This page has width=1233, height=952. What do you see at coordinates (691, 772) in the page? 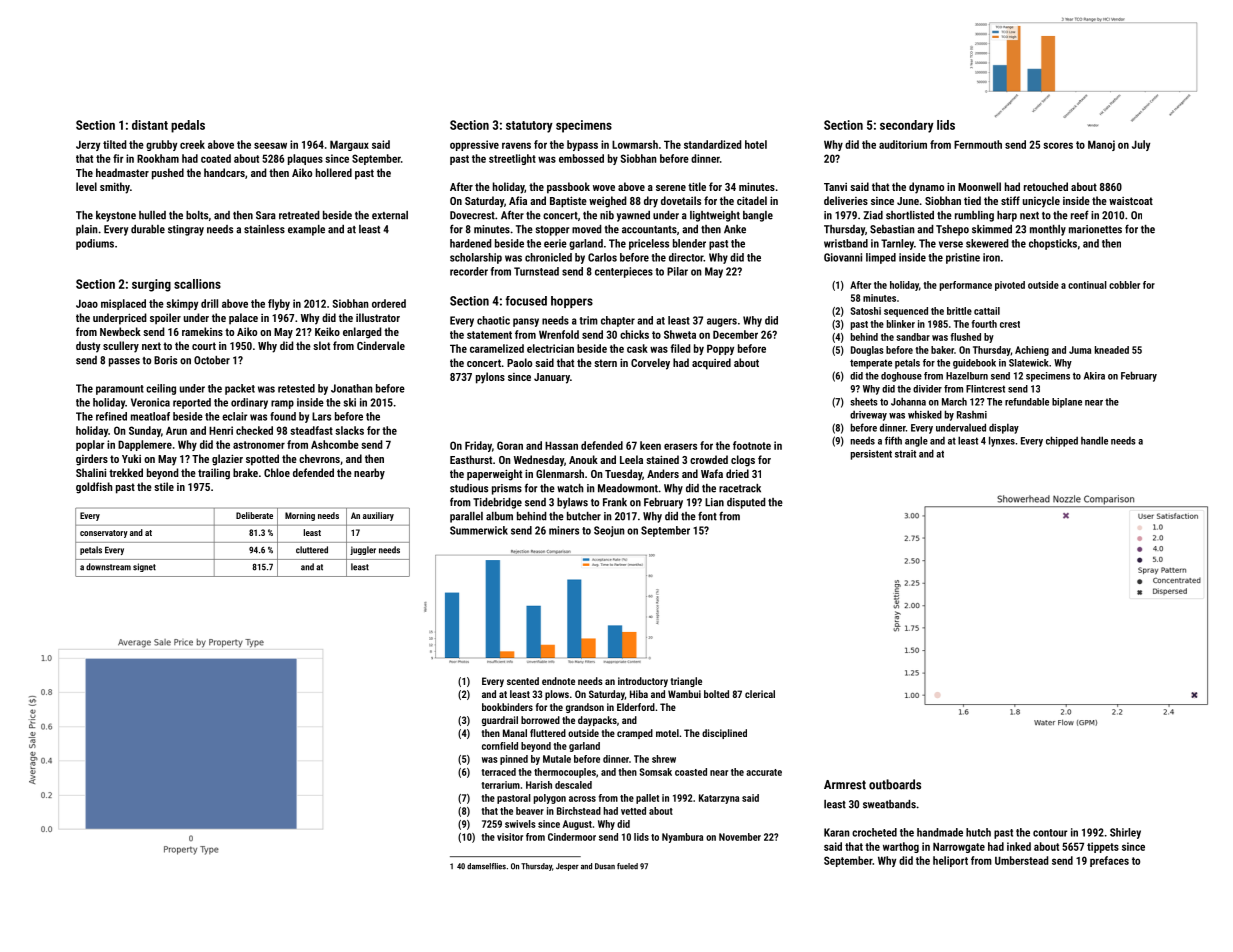
I see `coasted` at bounding box center [691, 772].
